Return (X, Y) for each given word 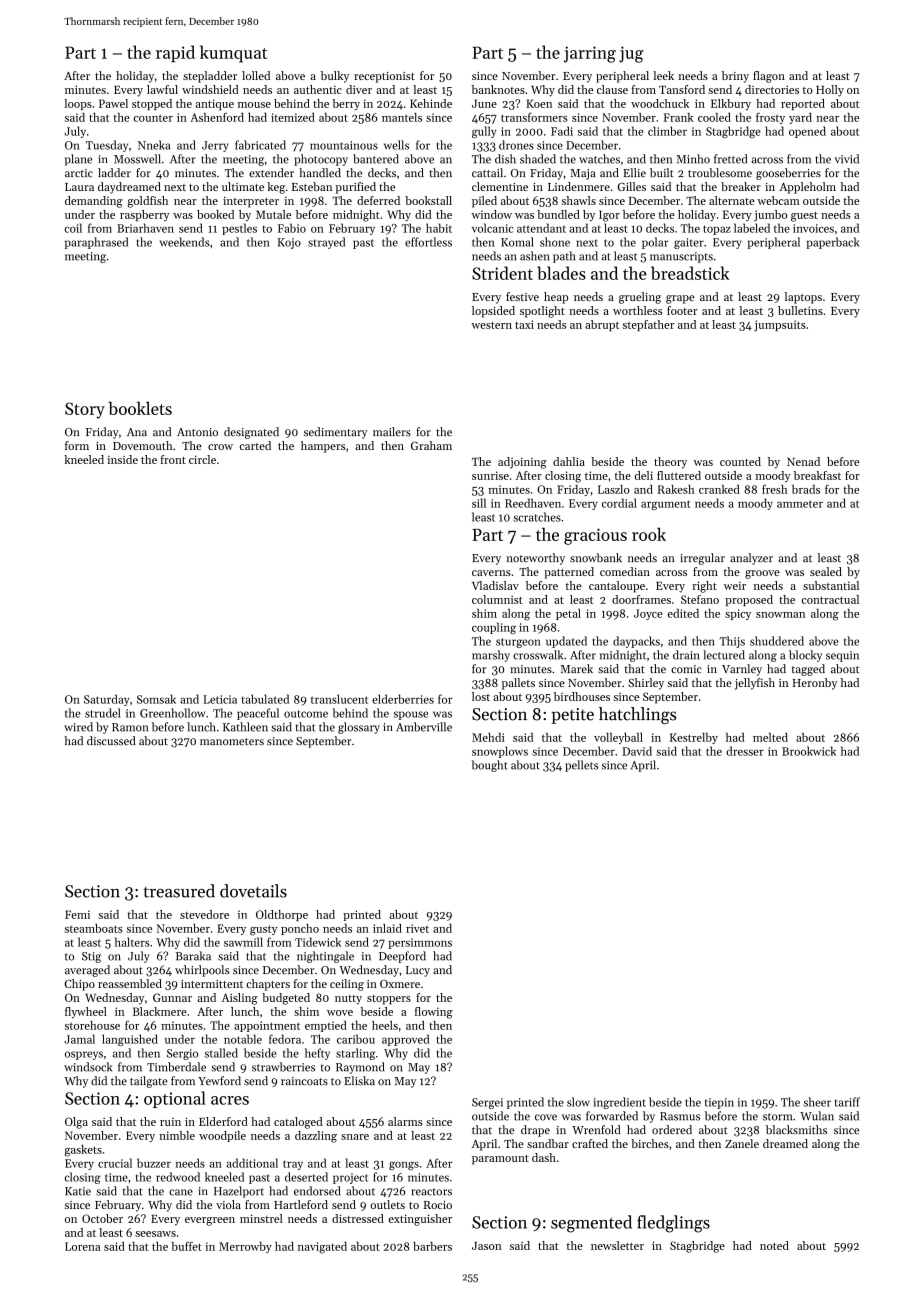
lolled (256, 75)
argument (665, 505)
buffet (187, 1246)
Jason (487, 1246)
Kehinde (431, 103)
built (662, 173)
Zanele (742, 1143)
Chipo (80, 985)
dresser (745, 751)
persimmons (420, 943)
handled (320, 173)
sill (479, 503)
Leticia (220, 699)
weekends (185, 242)
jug (631, 54)
